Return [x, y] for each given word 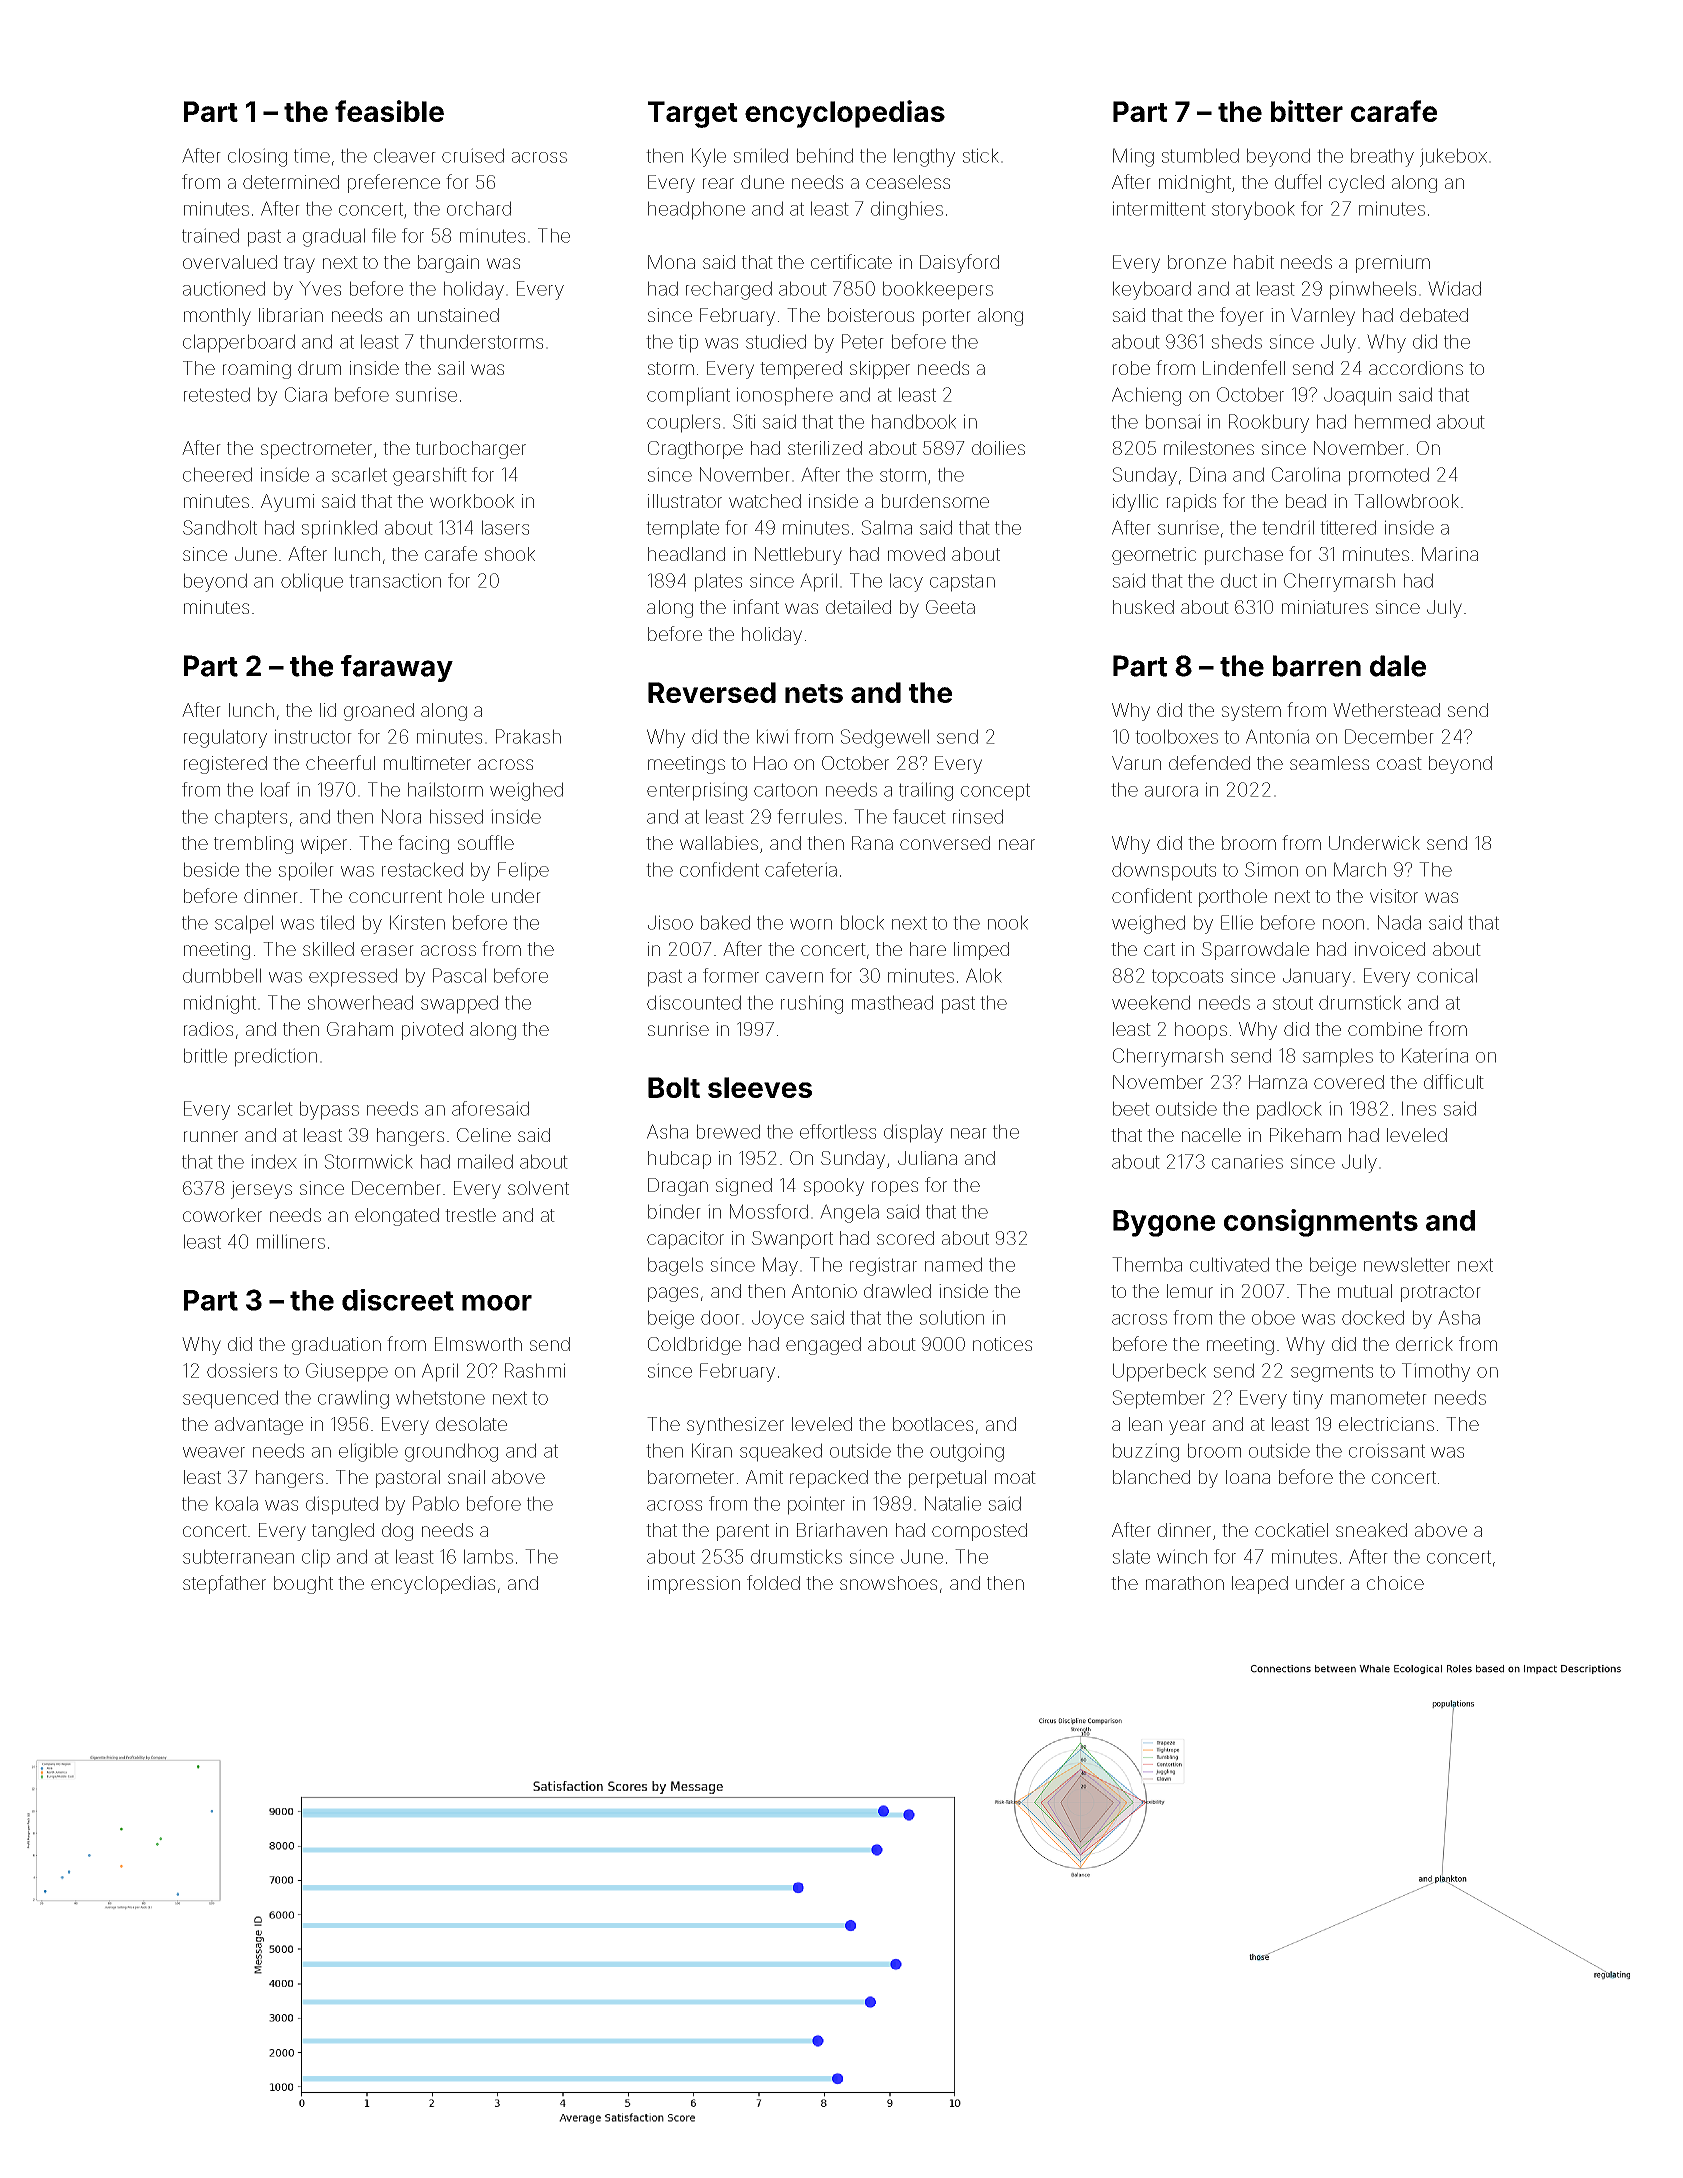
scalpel [244, 924]
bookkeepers [938, 290]
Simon [1271, 869]
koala [237, 1503]
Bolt [674, 1087]
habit [1254, 262]
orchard [479, 208]
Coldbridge [694, 1346]
